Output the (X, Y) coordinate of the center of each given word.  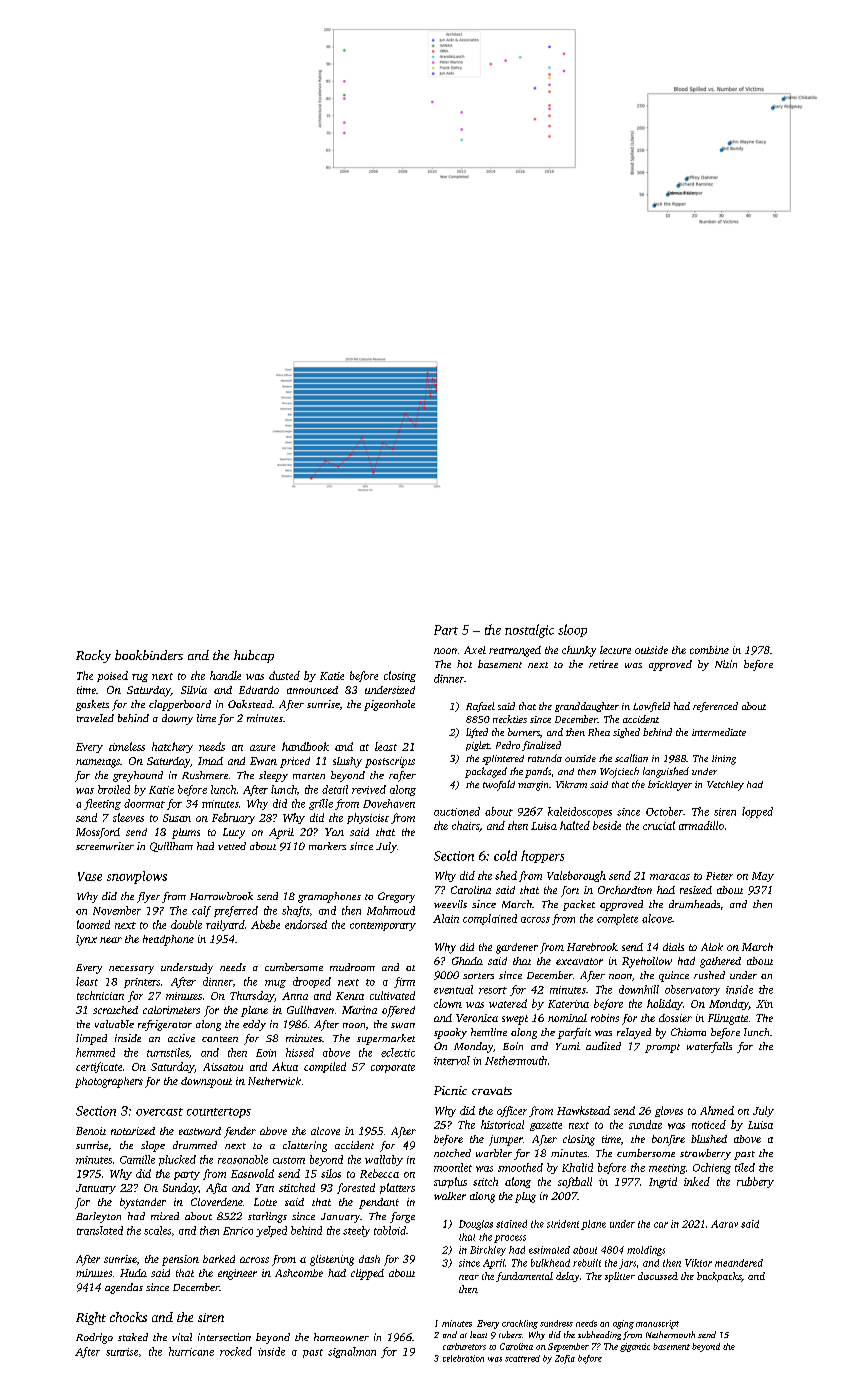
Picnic (450, 1090)
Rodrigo (94, 1338)
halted (575, 825)
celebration (463, 1358)
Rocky (93, 656)
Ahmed (717, 1110)
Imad (210, 761)
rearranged (515, 651)
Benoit (91, 1131)
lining (724, 760)
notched (452, 1153)
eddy (254, 1025)
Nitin (726, 664)
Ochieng (712, 1168)
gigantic (635, 1347)
